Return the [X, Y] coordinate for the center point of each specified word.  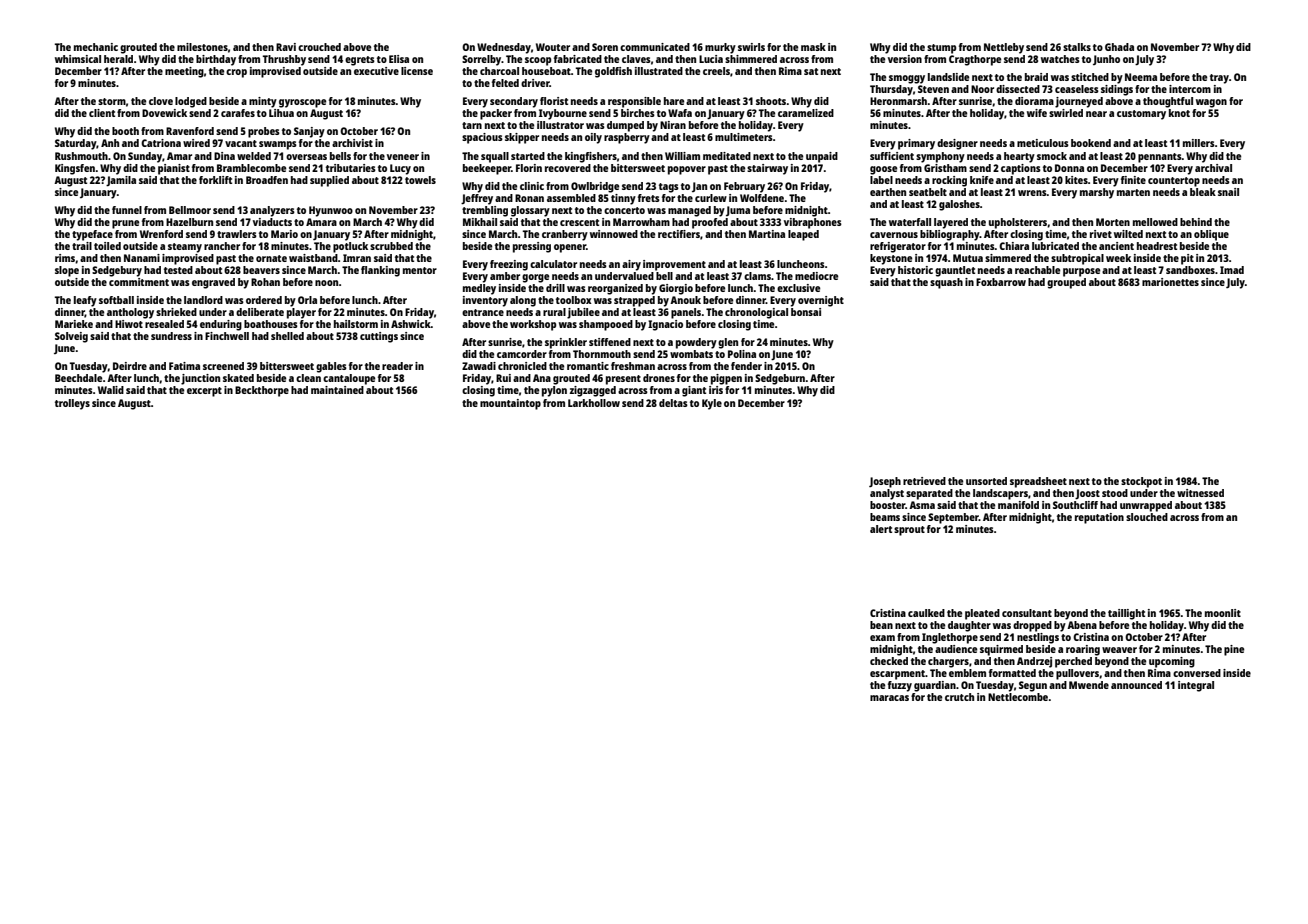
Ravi [286, 47]
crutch [959, 697]
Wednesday [504, 48]
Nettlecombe [1018, 697]
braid [1036, 77]
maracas [889, 698]
